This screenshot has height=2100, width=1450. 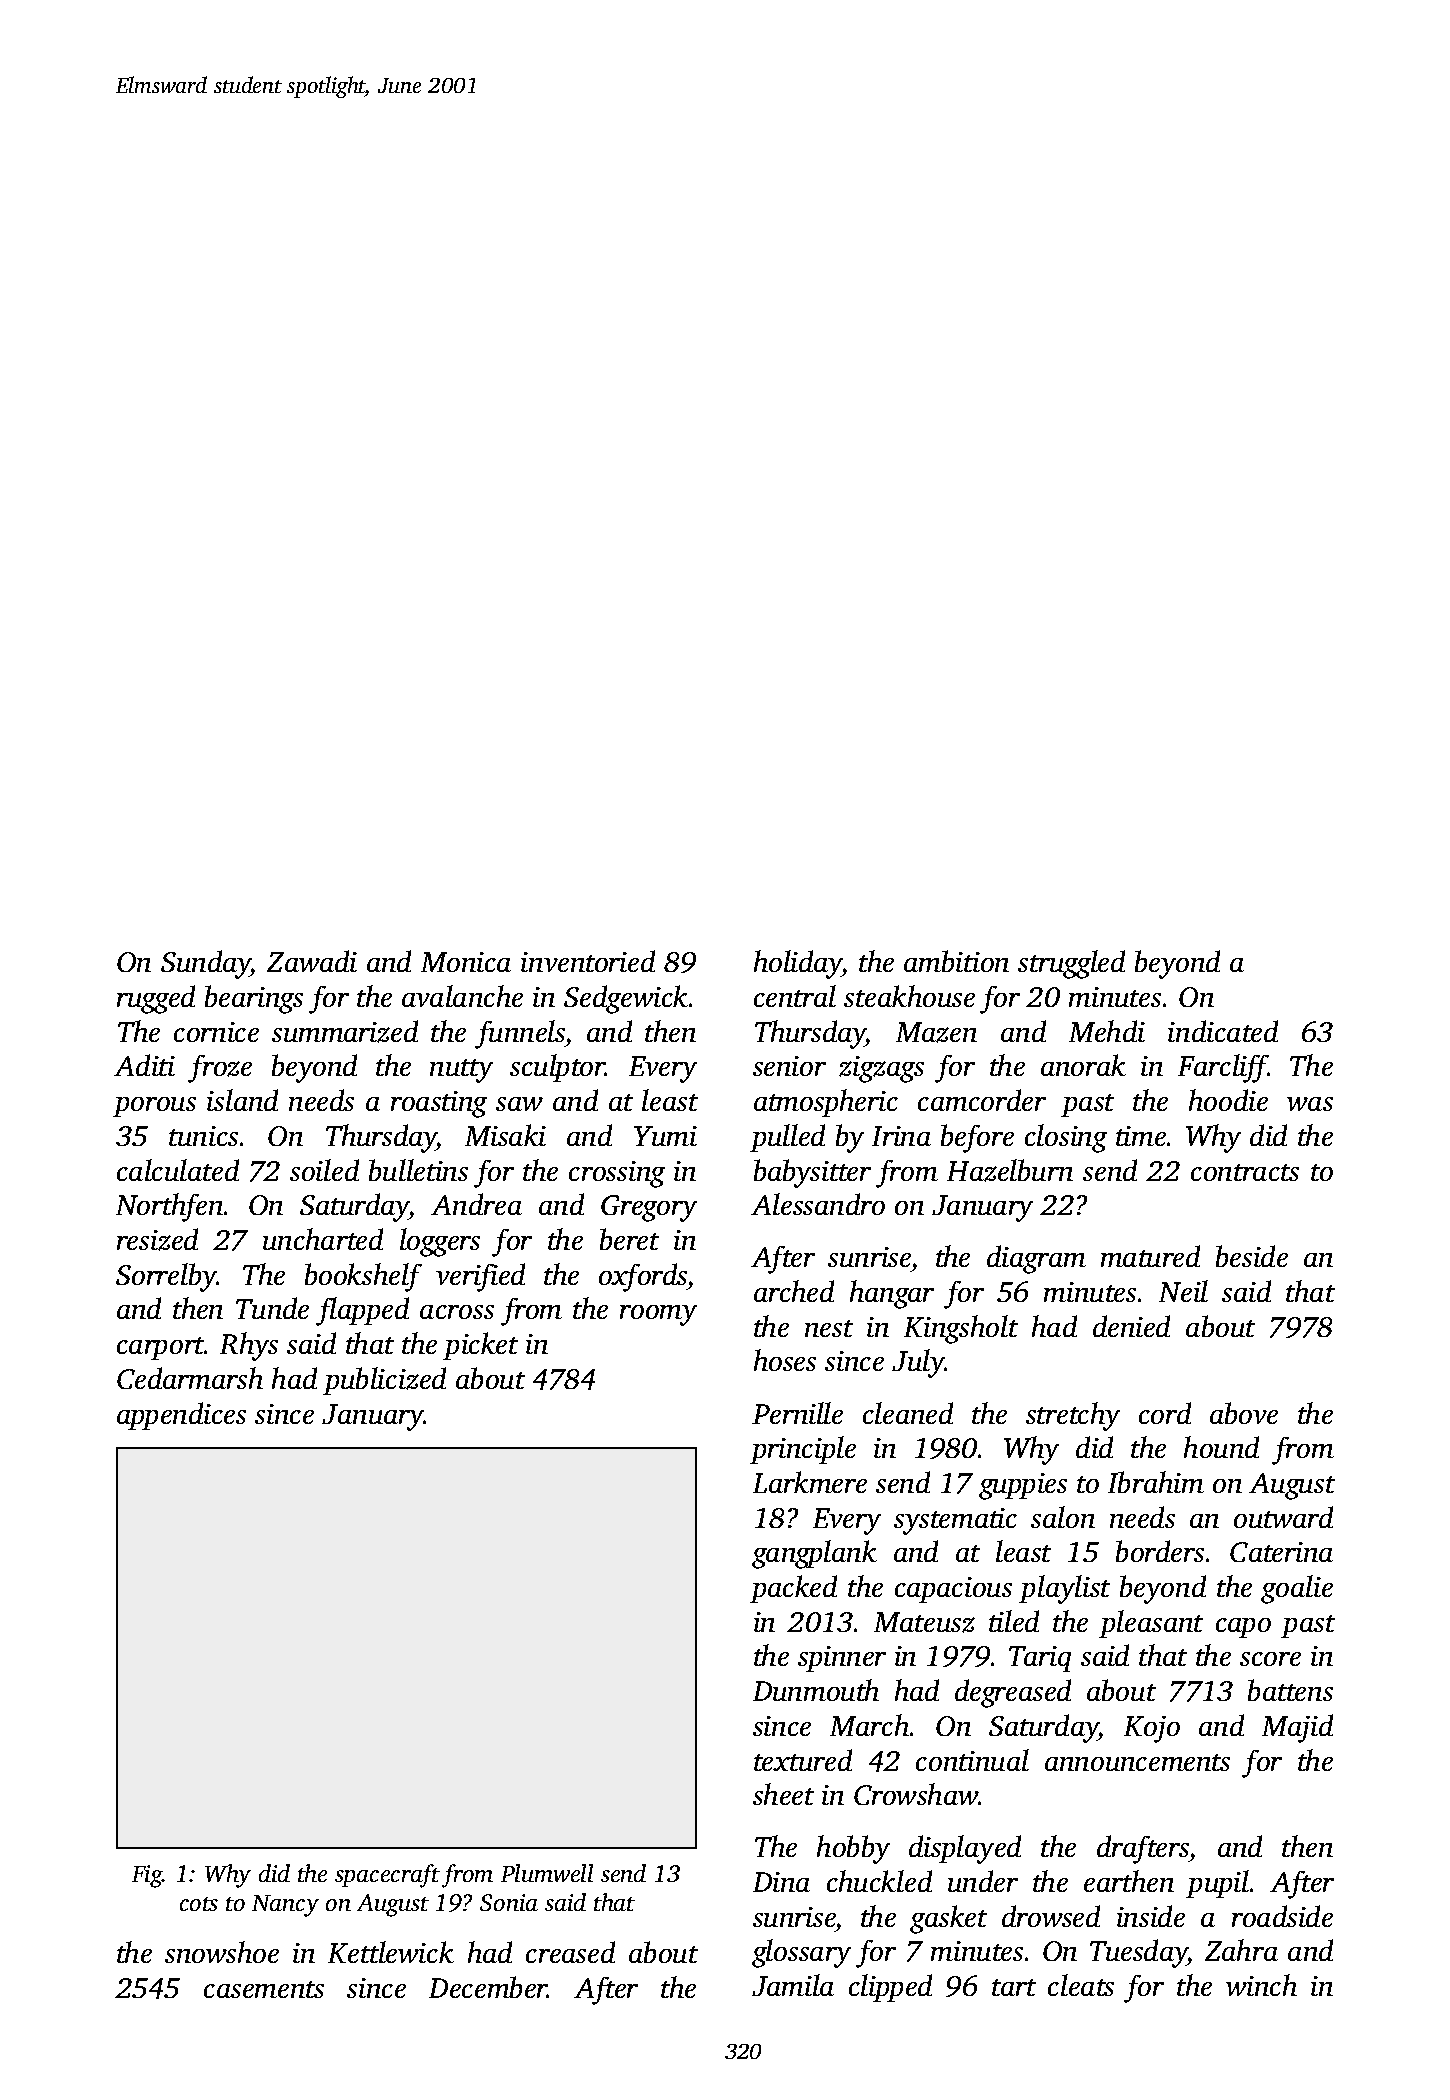 I want to click on Farcliff, so click(x=1223, y=1068).
